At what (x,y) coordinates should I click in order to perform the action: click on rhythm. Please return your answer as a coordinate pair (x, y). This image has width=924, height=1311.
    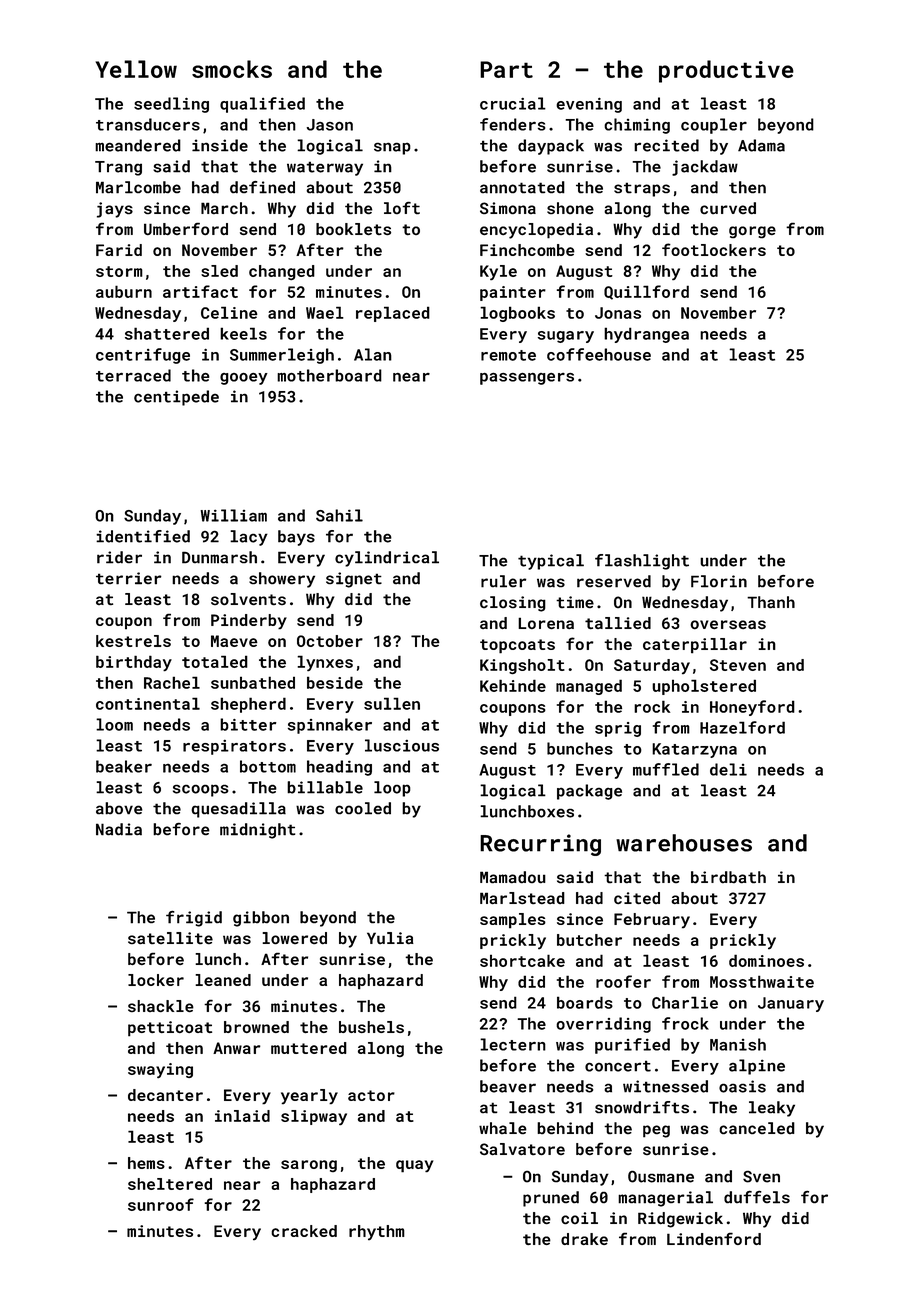
    Looking at the image, I should click on (376, 1232).
